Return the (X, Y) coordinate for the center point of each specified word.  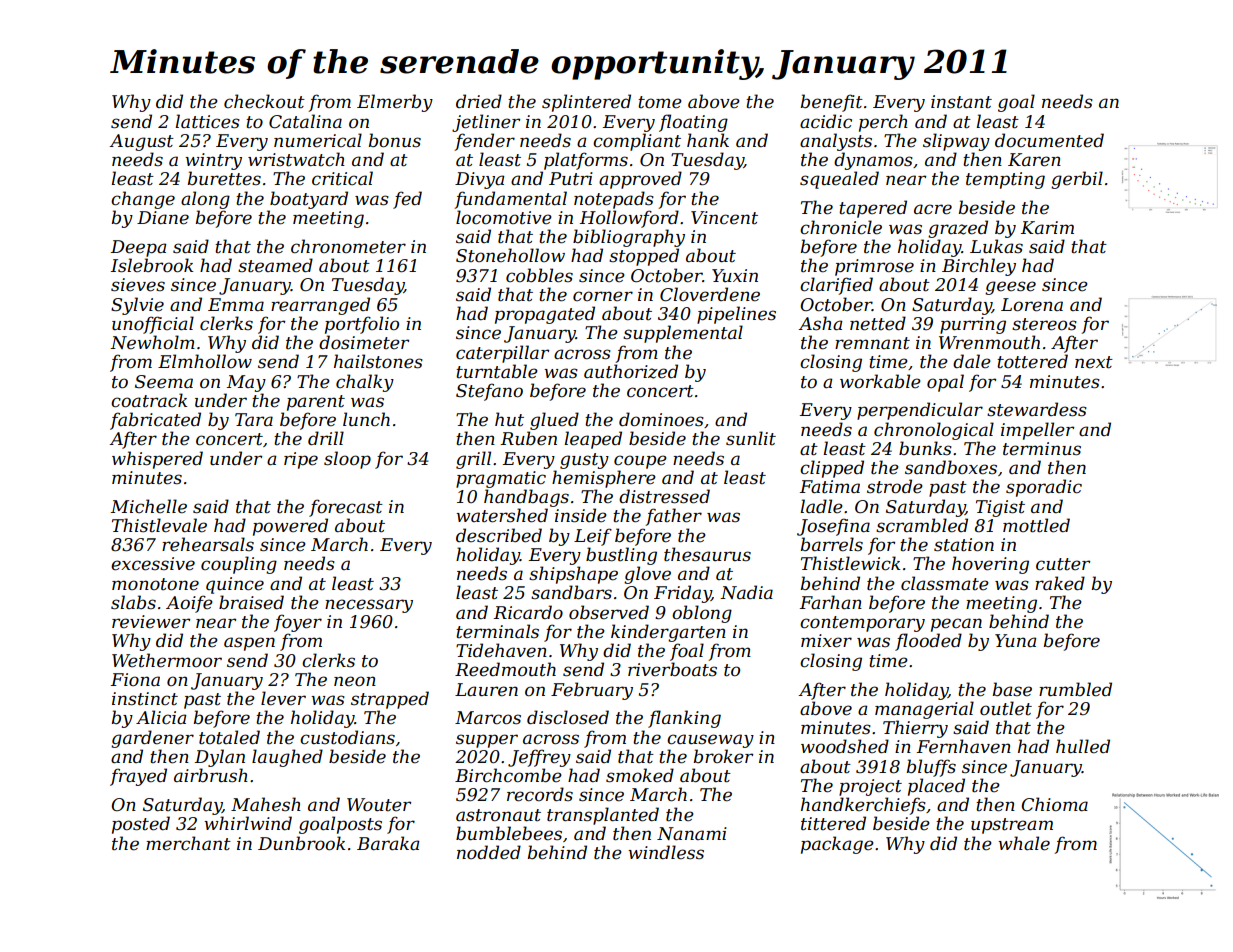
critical (342, 178)
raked (1060, 583)
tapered (873, 209)
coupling (239, 565)
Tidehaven (501, 650)
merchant (188, 843)
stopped (644, 257)
